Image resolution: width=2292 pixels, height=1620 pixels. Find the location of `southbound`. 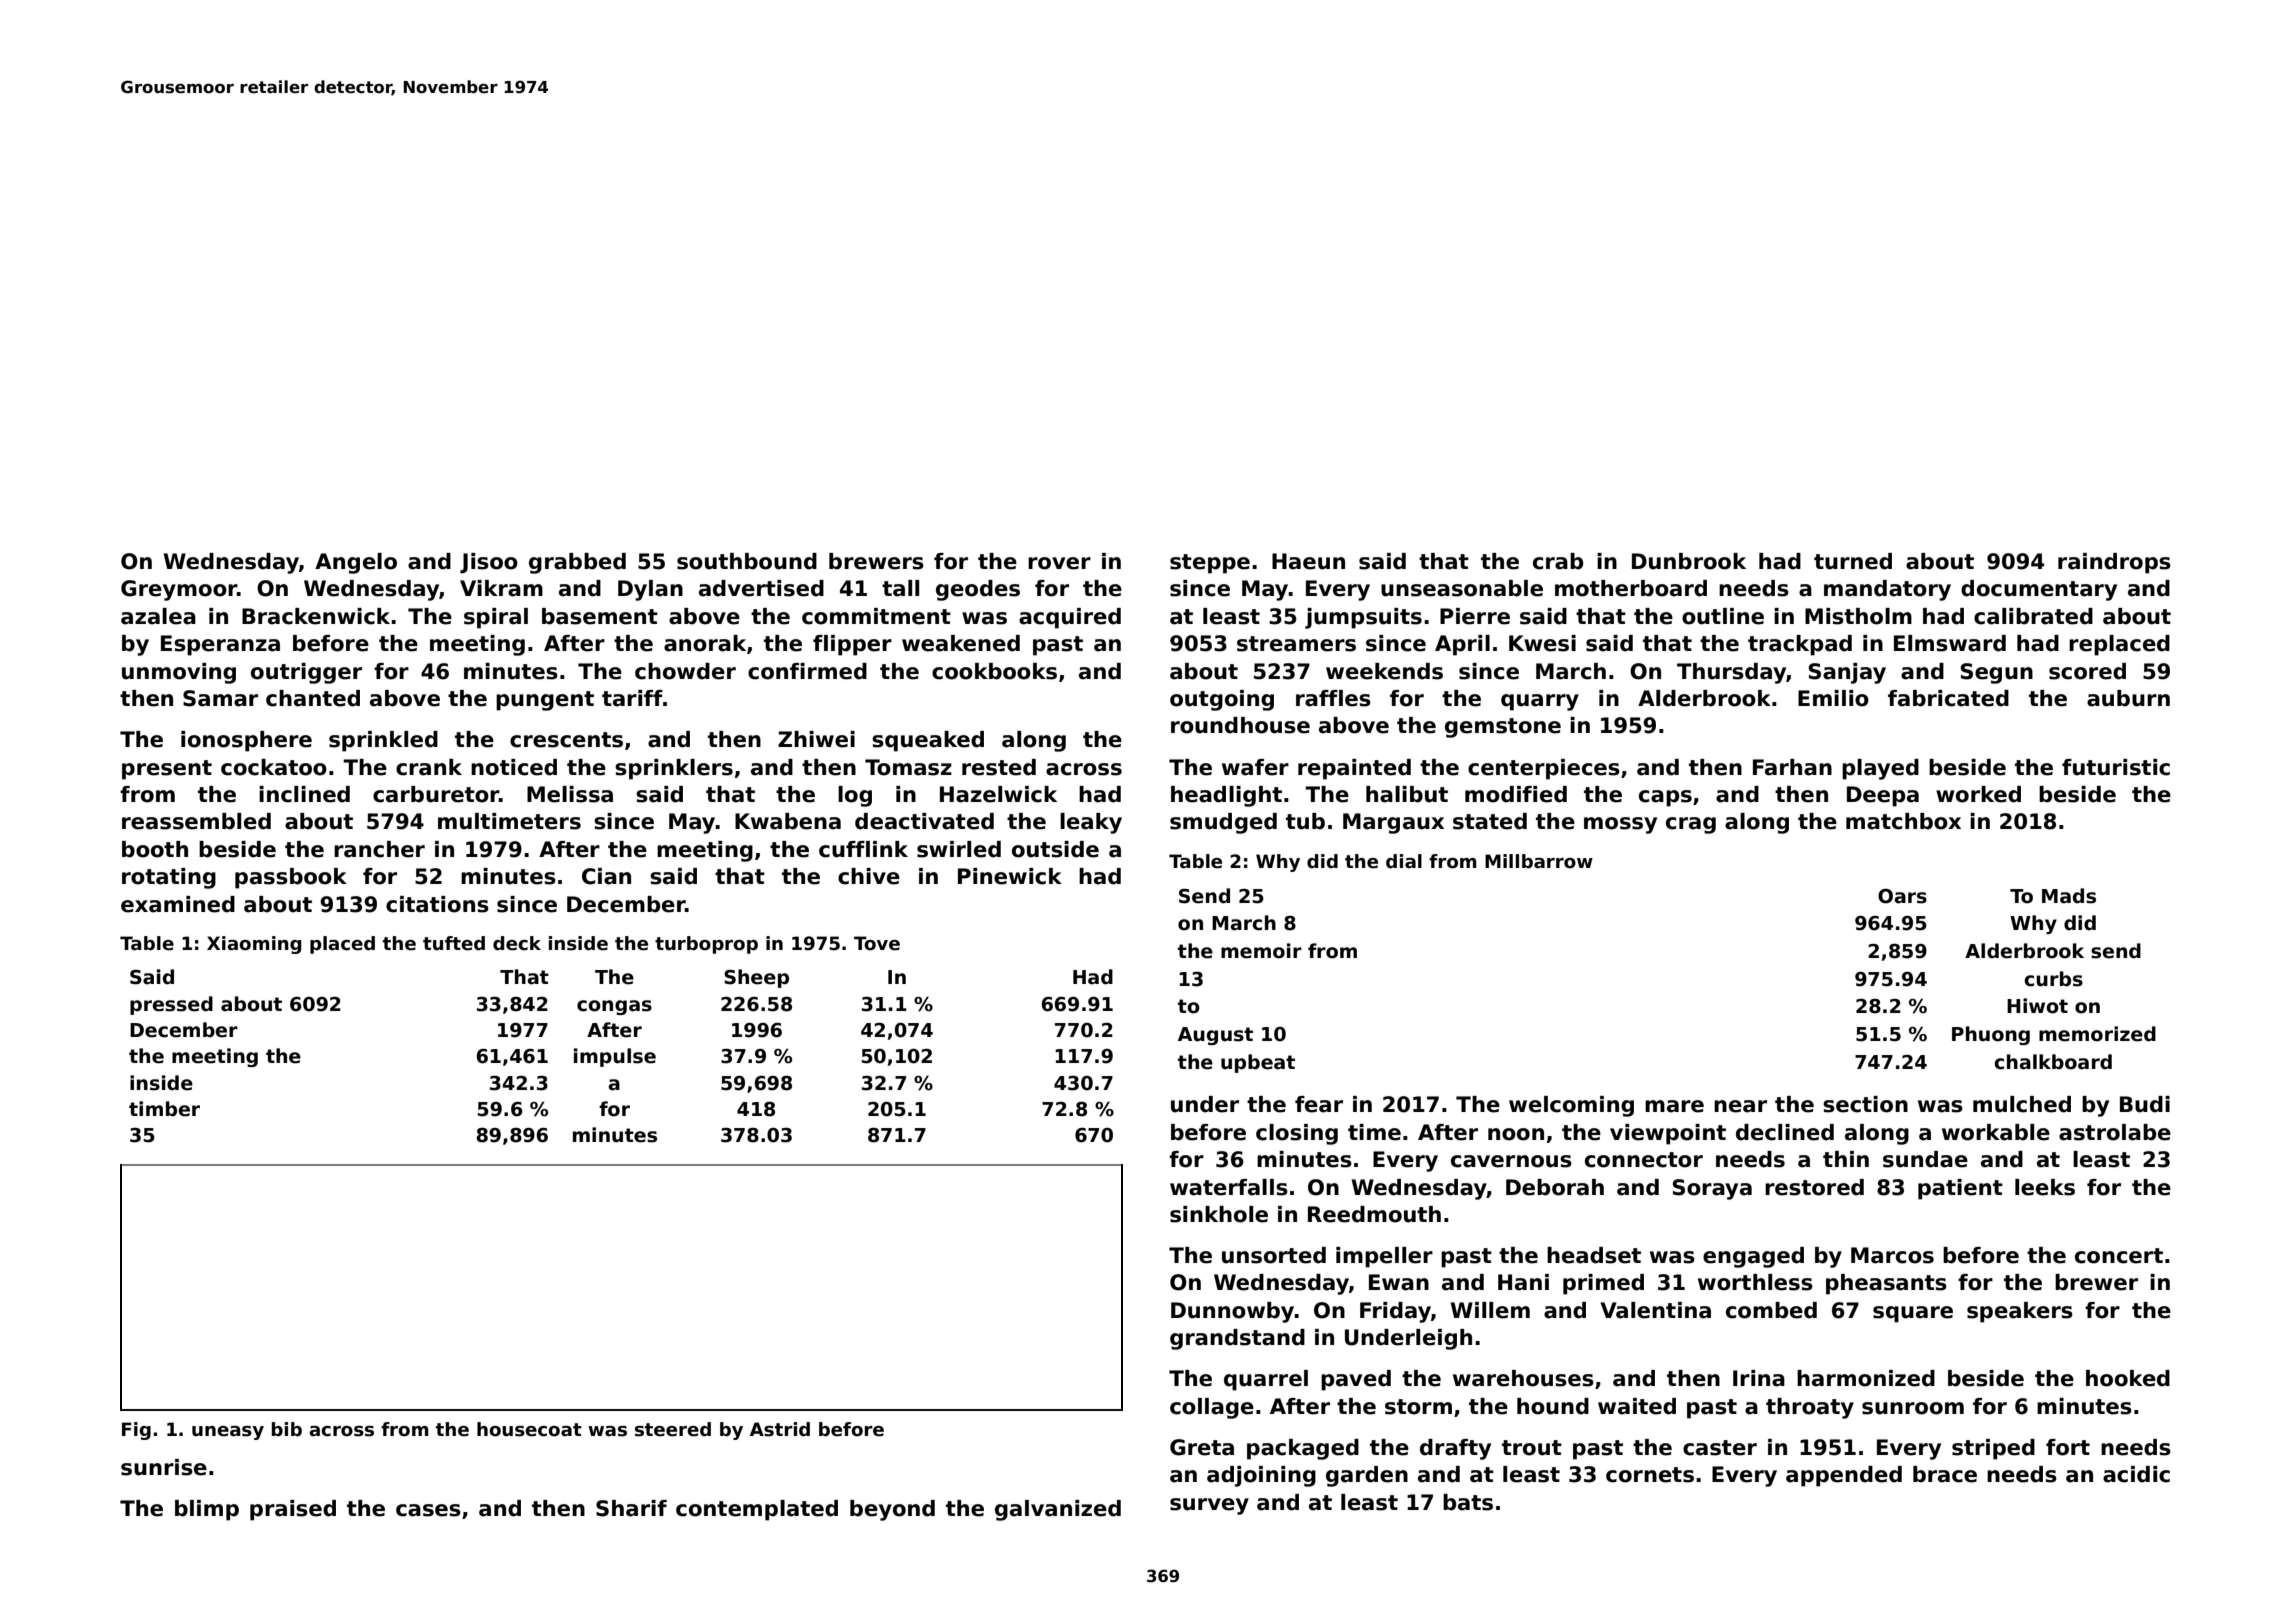

southbound is located at coordinates (747, 561).
